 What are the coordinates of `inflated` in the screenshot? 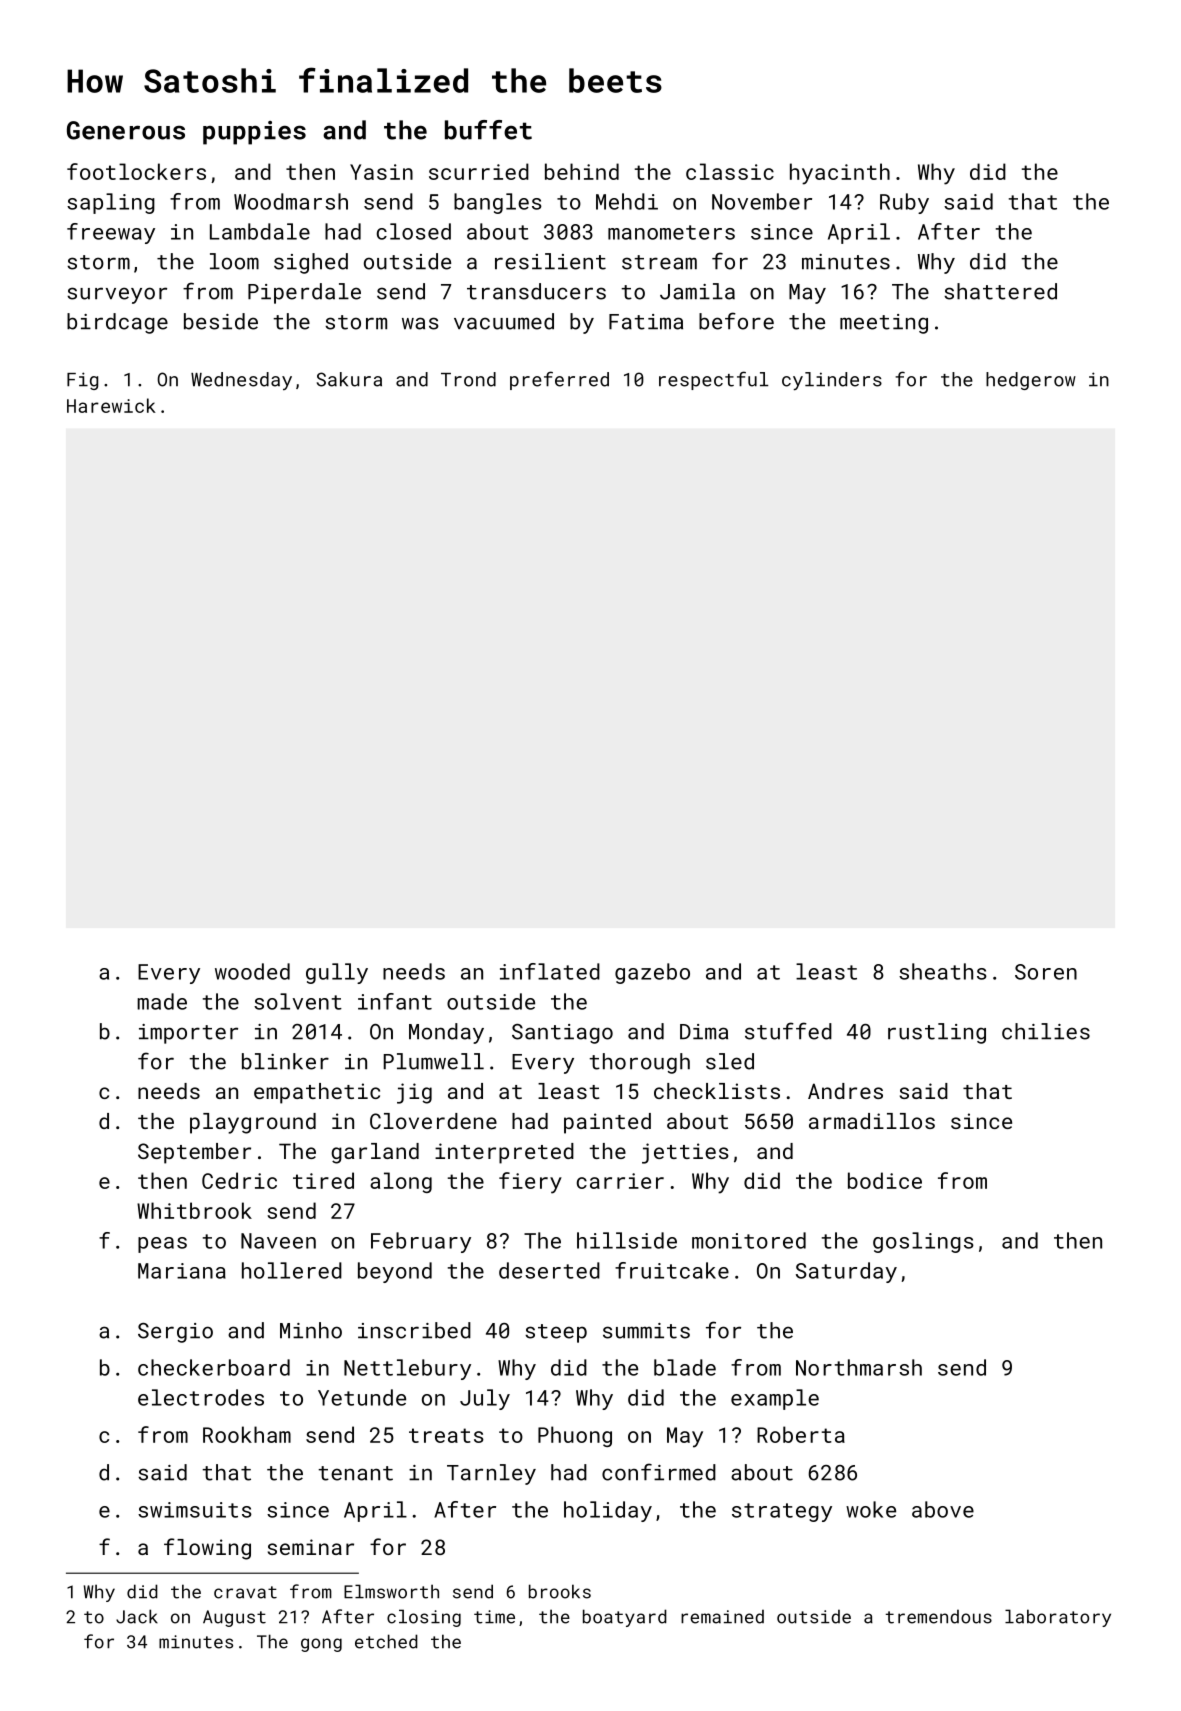 It's located at (550, 971).
